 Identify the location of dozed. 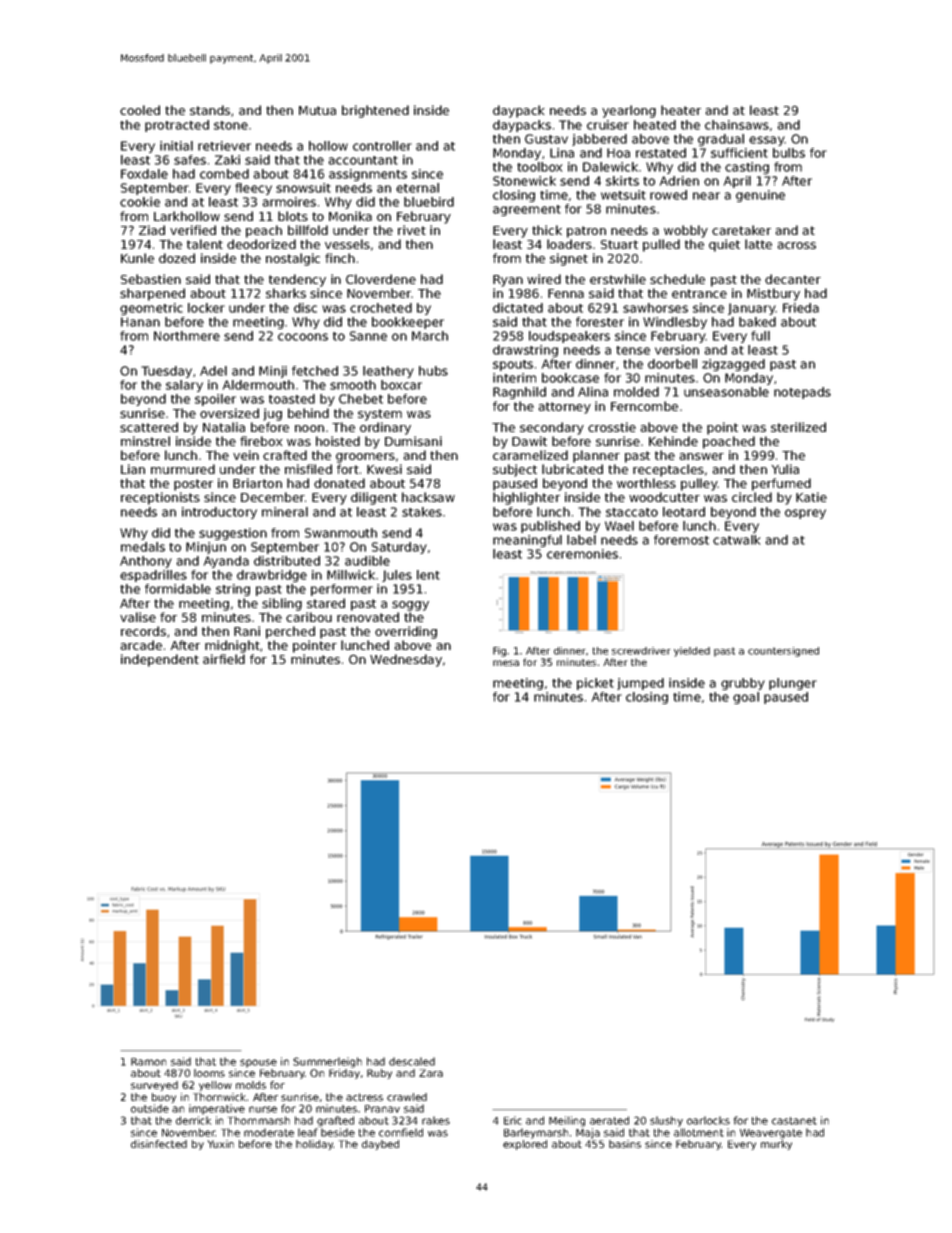
(177, 258).
